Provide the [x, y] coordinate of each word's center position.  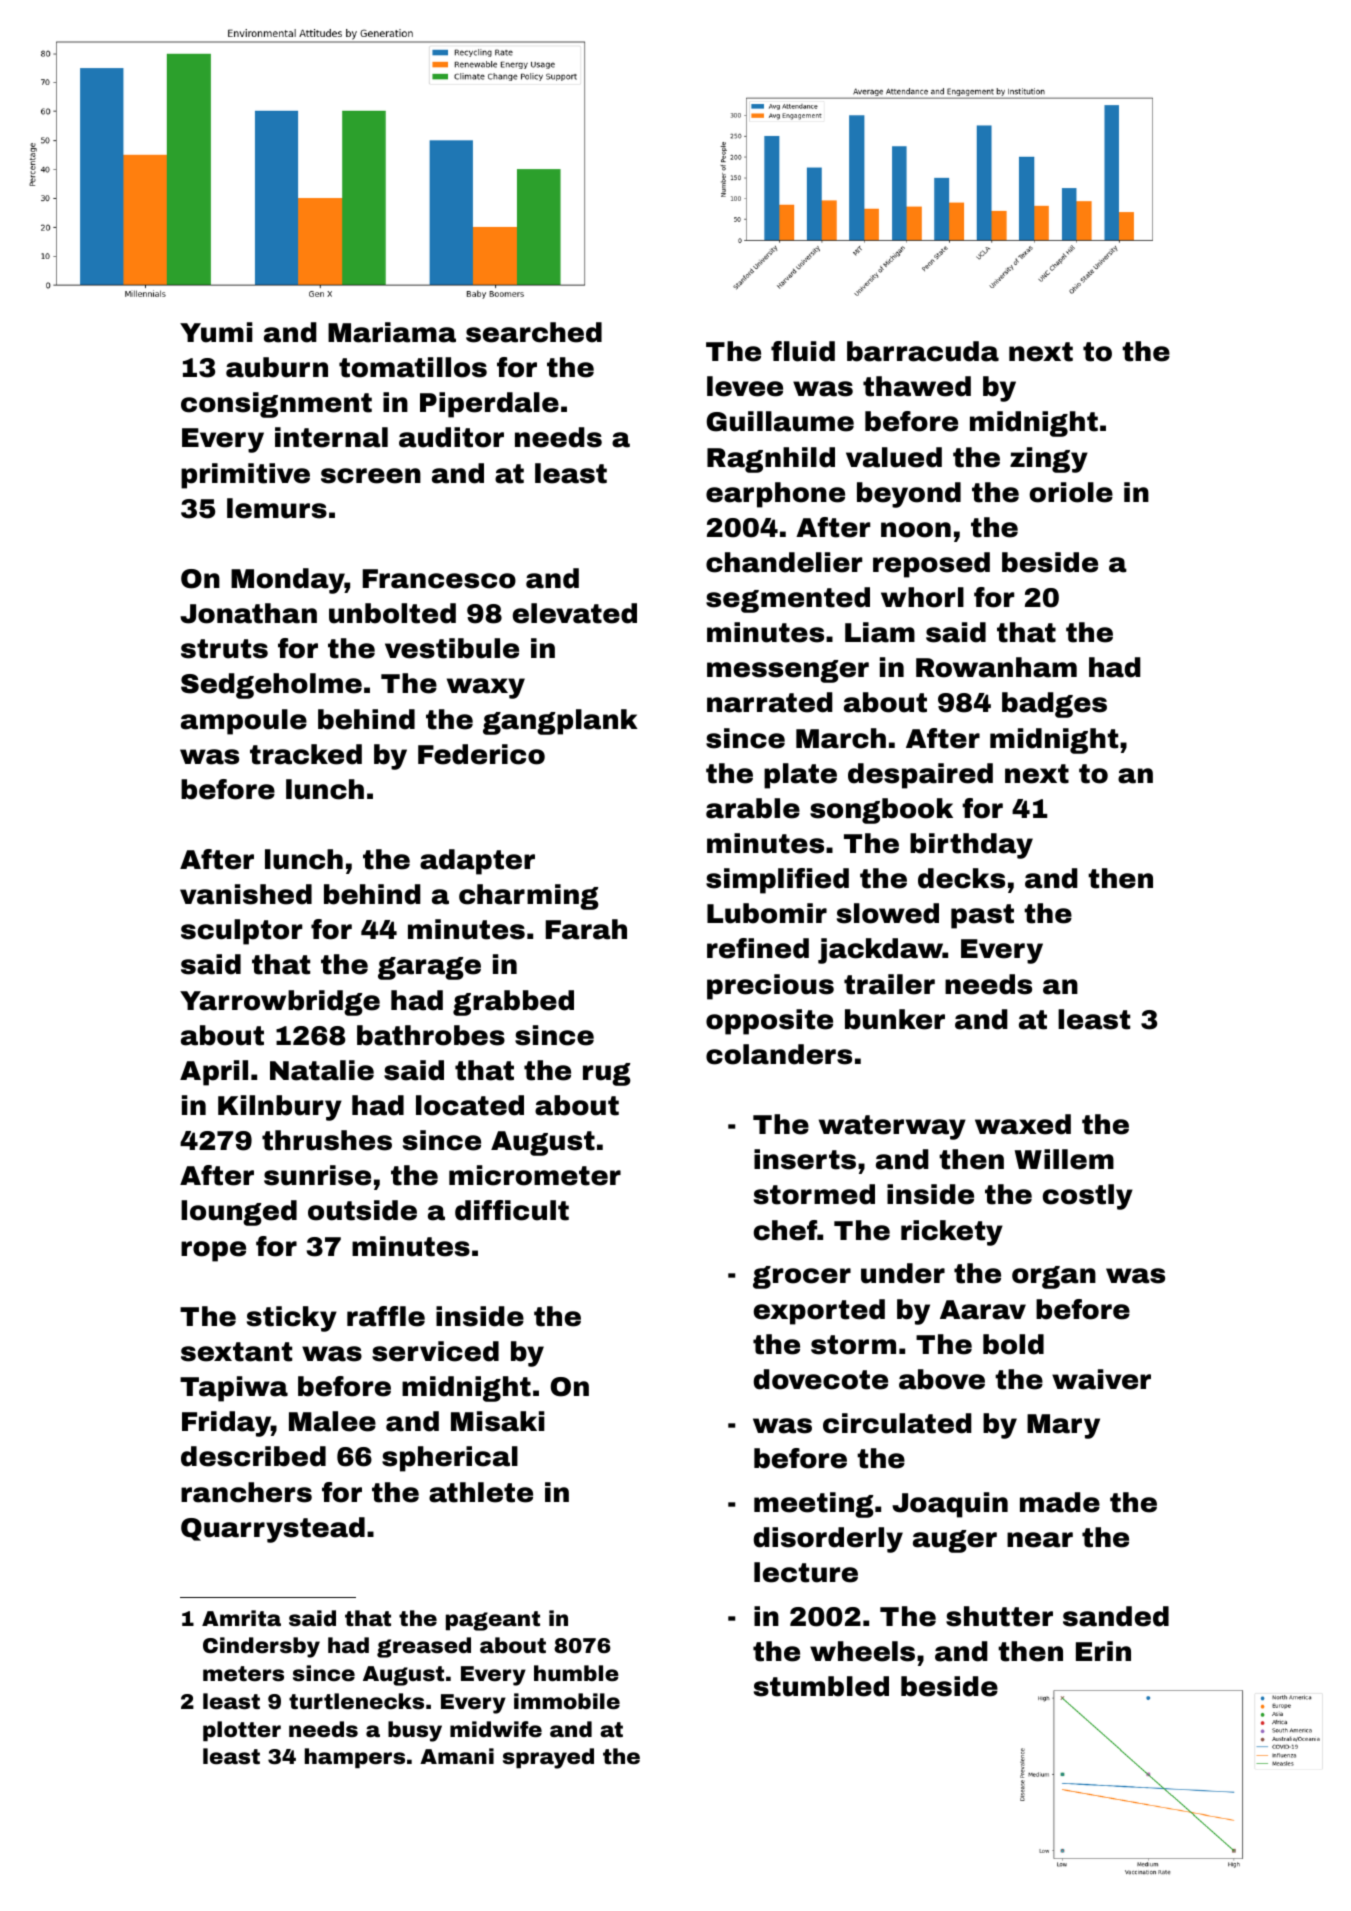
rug [607, 1074]
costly [1088, 1197]
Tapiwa [234, 1389]
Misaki [498, 1421]
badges [1054, 705]
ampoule [244, 722]
